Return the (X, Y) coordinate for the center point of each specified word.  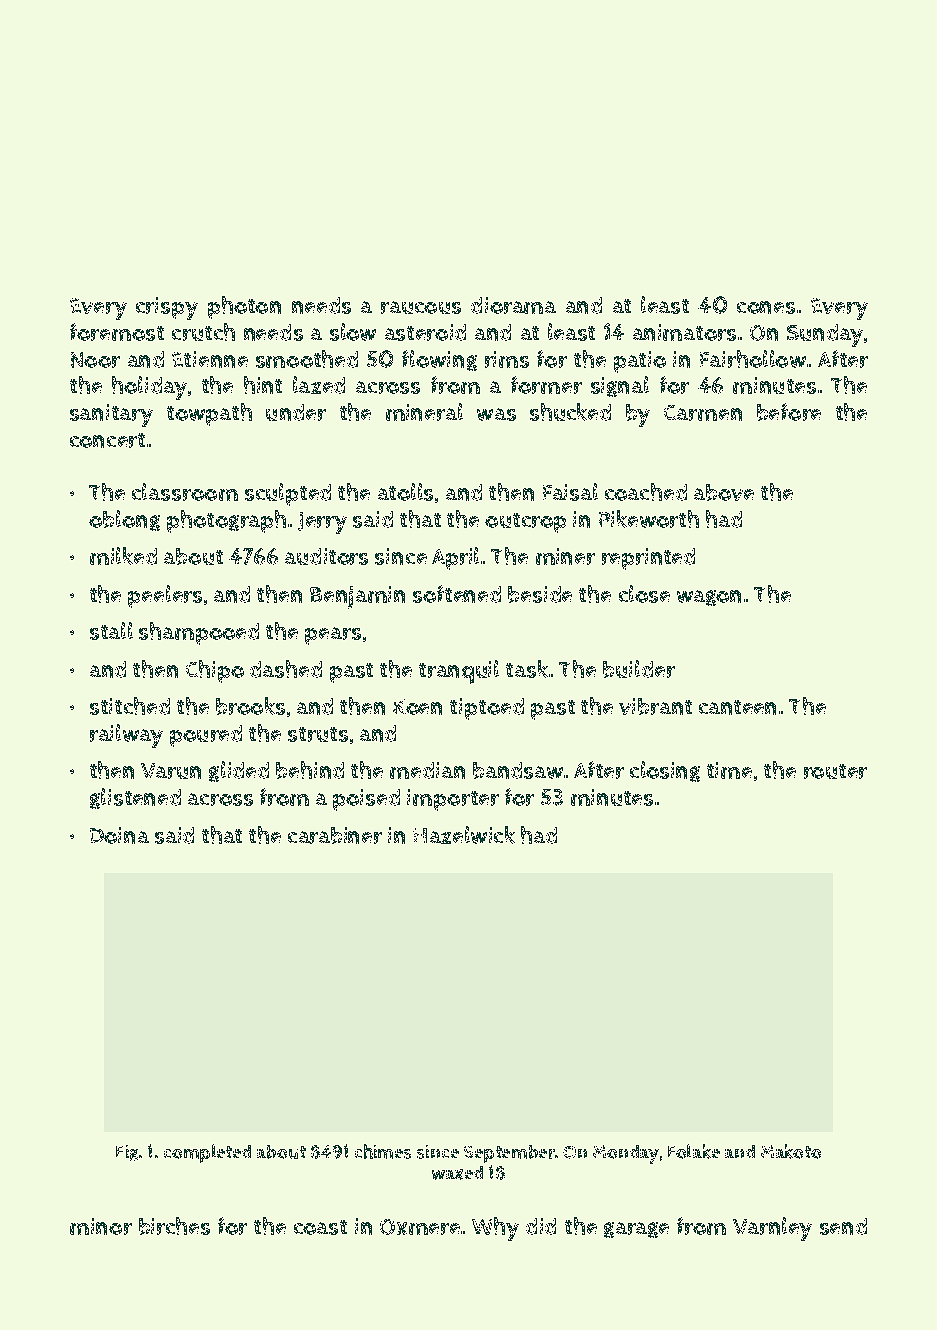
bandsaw (518, 770)
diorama (513, 305)
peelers (165, 596)
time (729, 770)
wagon (709, 598)
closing (665, 771)
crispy (167, 308)
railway (126, 736)
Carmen (703, 413)
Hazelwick (464, 835)
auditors (326, 556)
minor (101, 1226)
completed (207, 1153)
